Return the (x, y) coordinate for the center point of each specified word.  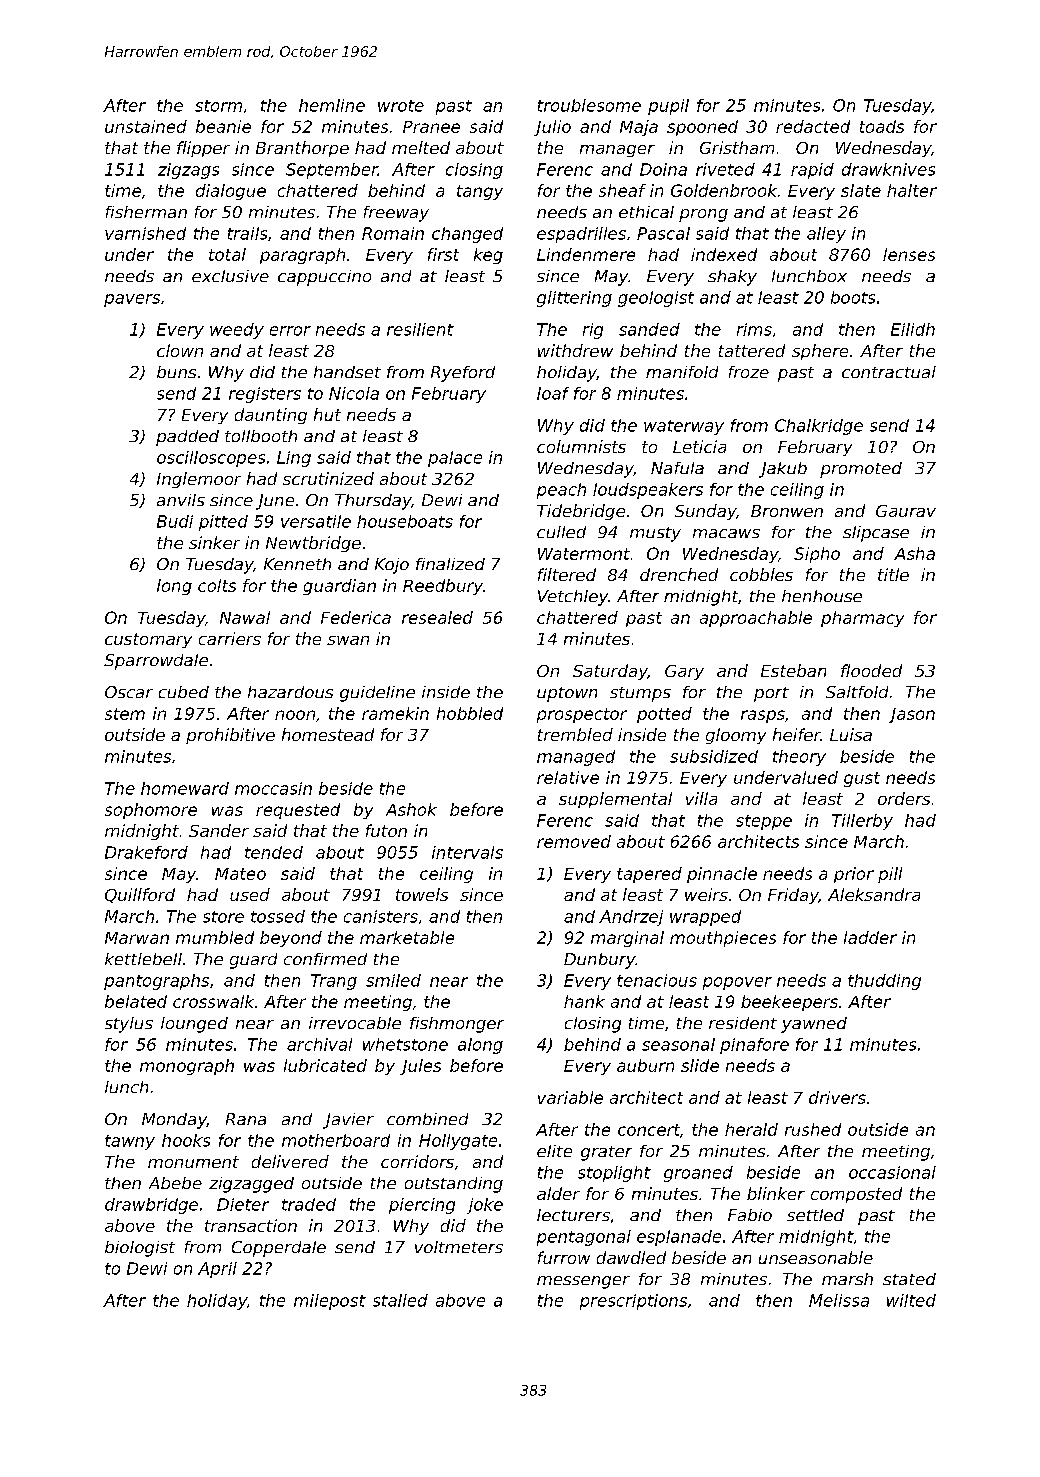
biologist (140, 1249)
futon (386, 830)
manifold (682, 372)
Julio (552, 128)
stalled (400, 1300)
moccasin (273, 788)
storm (218, 106)
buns (176, 372)
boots (853, 297)
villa (701, 798)
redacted (813, 126)
